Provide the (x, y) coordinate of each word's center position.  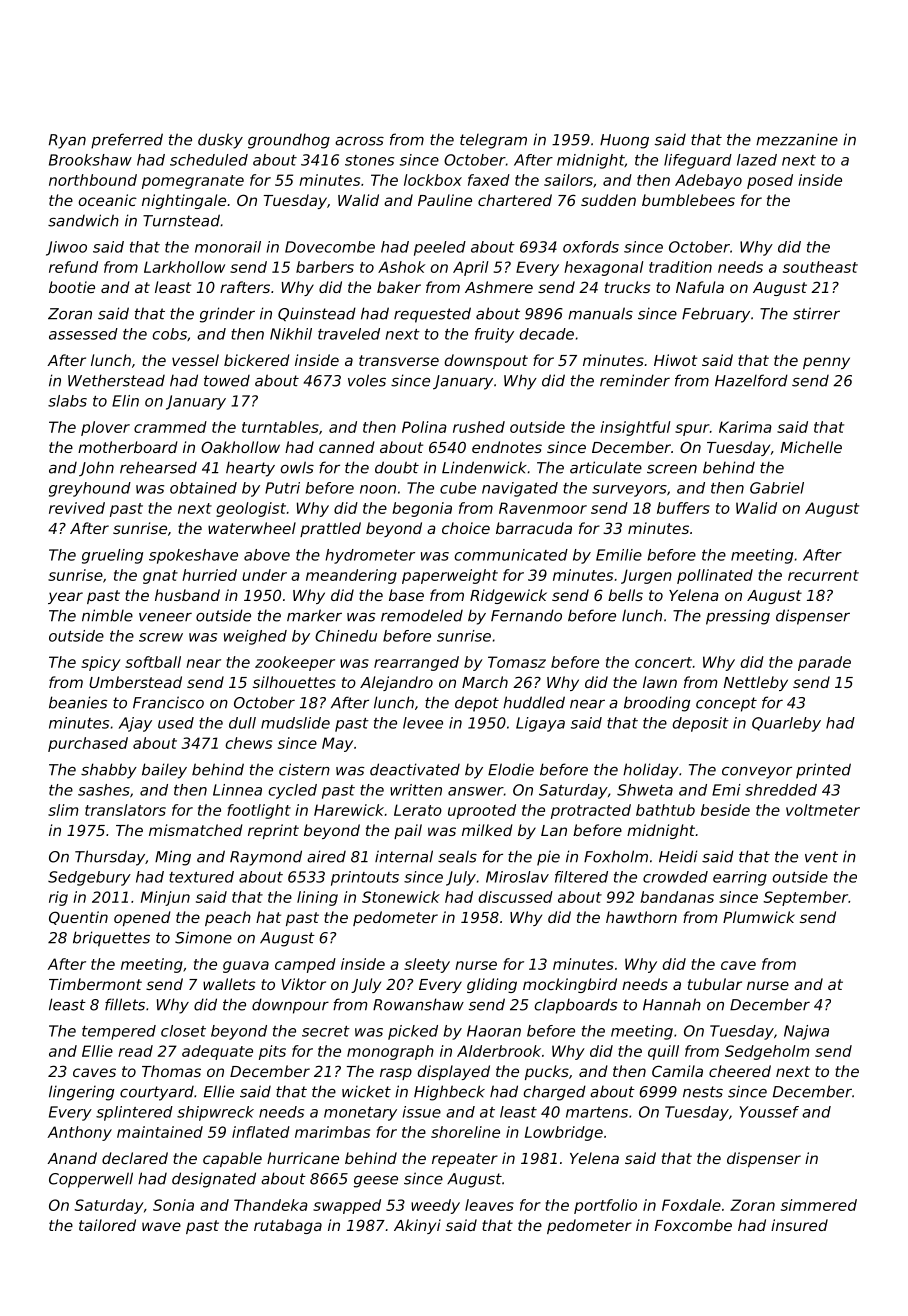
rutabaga (288, 1226)
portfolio (605, 1206)
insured (799, 1225)
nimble (107, 615)
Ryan (67, 141)
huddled (534, 702)
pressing (738, 617)
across (359, 141)
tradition (680, 267)
